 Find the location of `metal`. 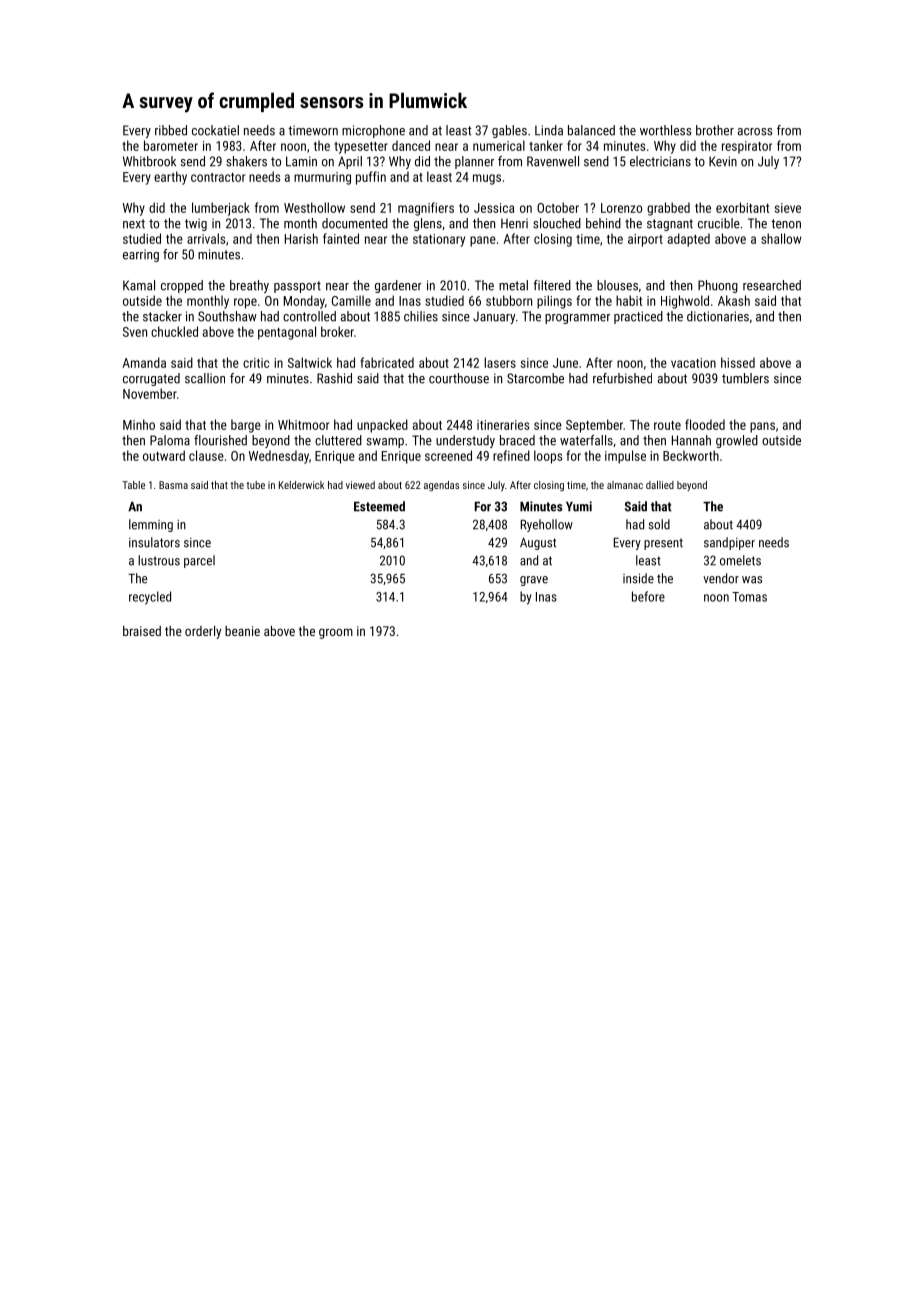

metal is located at coordinates (513, 285).
